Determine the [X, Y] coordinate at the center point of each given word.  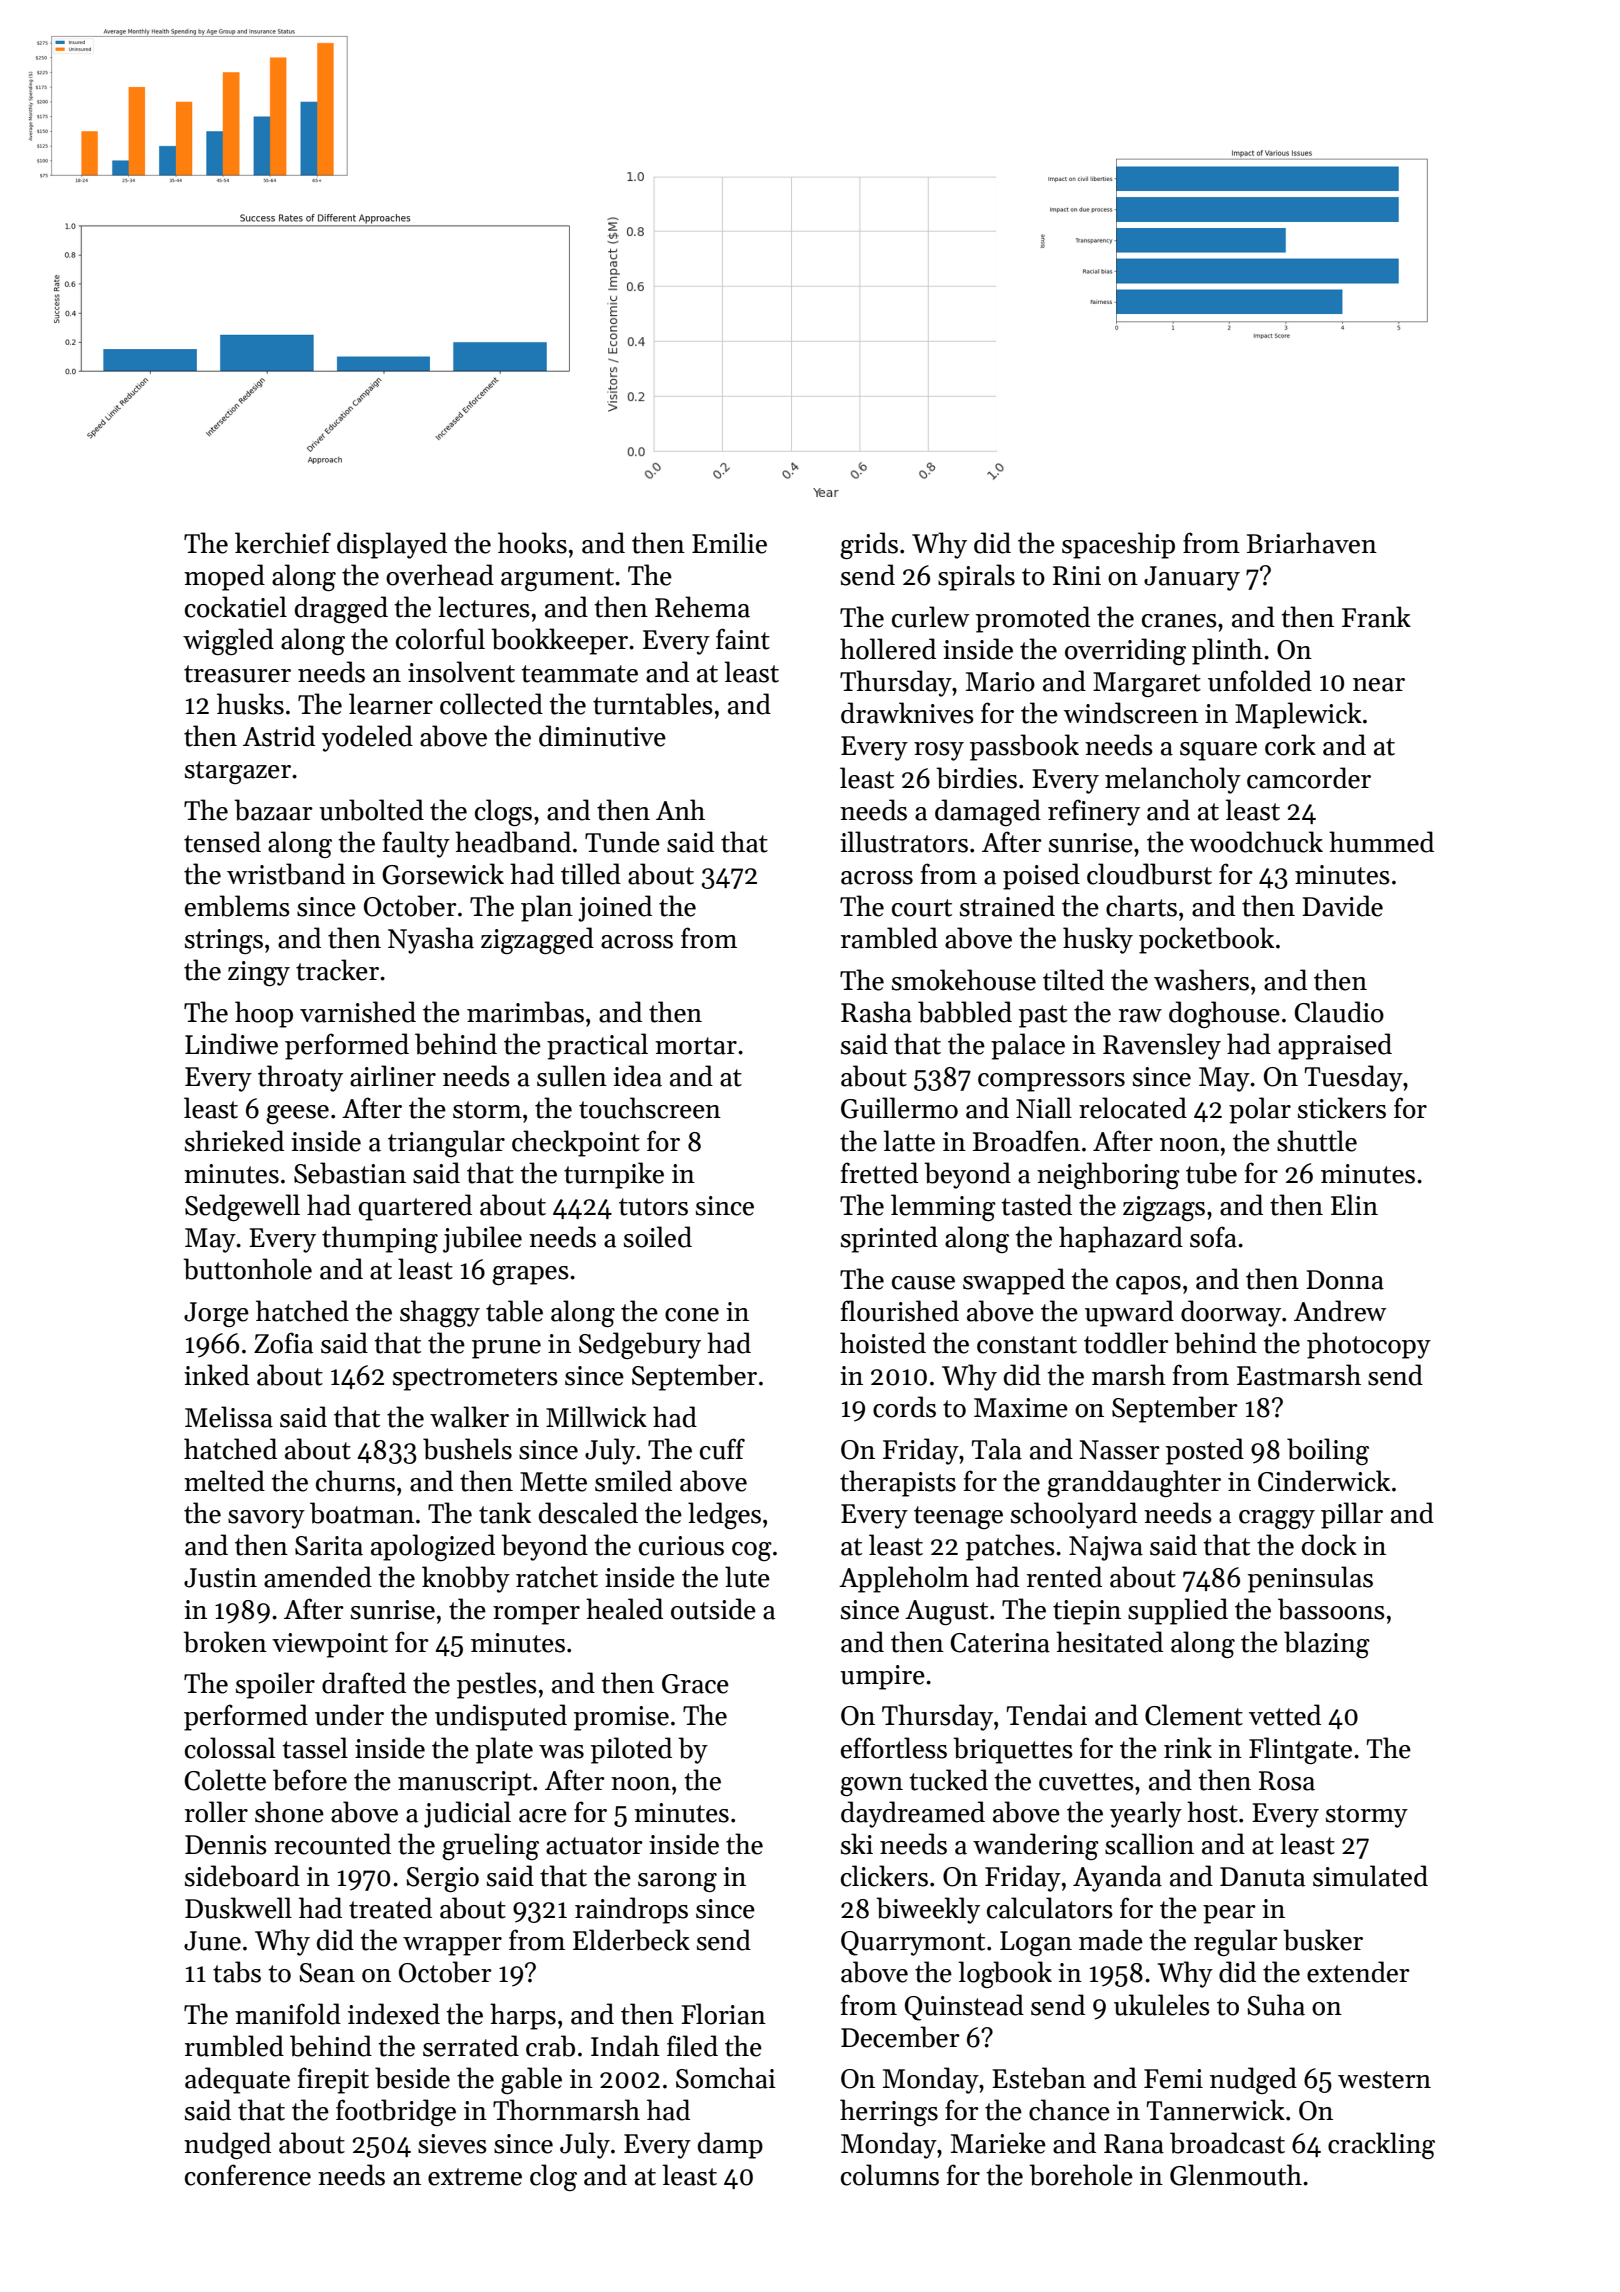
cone [692, 1315]
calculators [1050, 1908]
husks [250, 704]
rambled [889, 938]
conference [248, 2175]
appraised [1335, 1046]
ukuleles [1162, 2005]
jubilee [482, 1239]
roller [216, 1812]
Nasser [1120, 1450]
